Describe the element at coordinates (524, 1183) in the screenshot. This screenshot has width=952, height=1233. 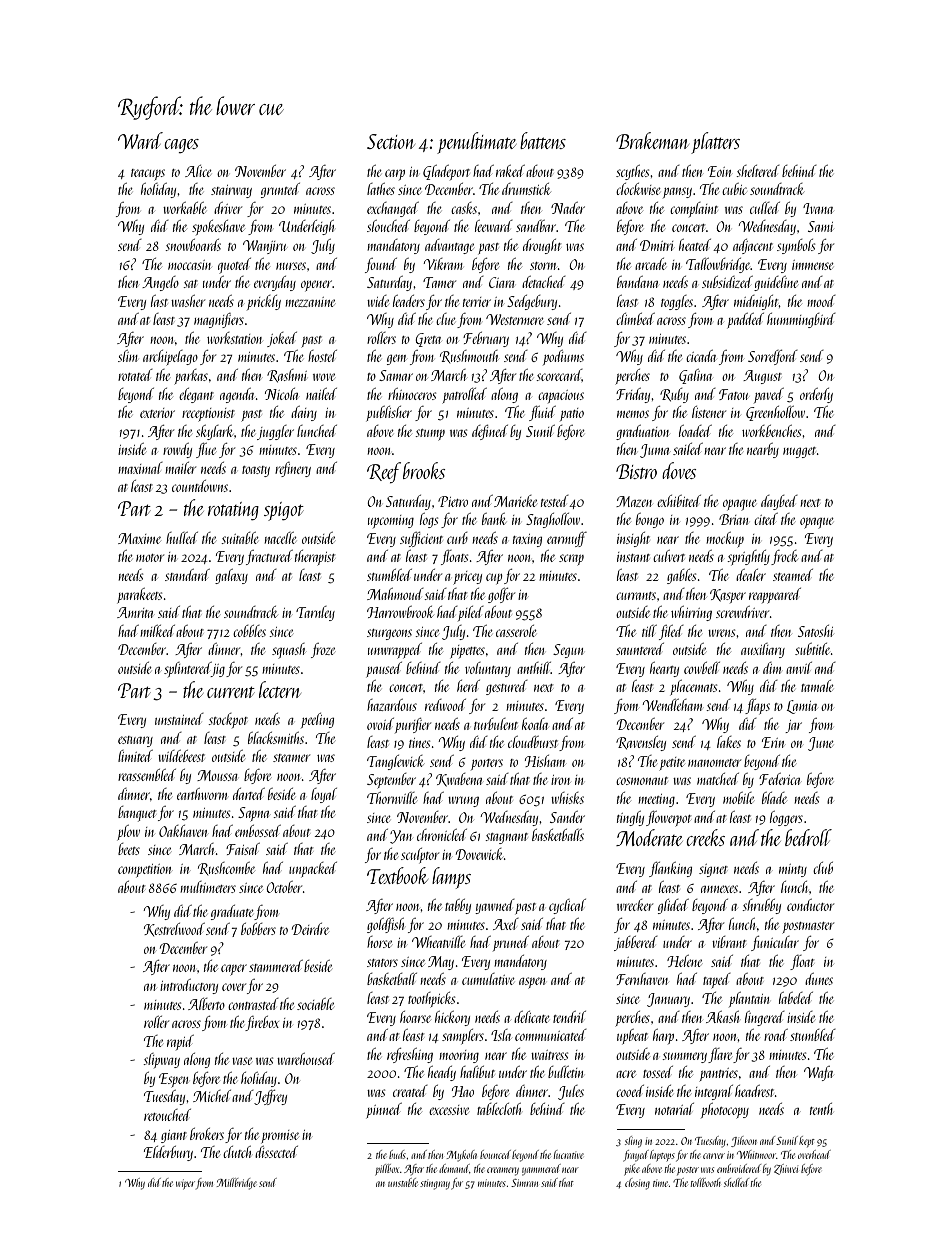
I see `Simran` at that location.
